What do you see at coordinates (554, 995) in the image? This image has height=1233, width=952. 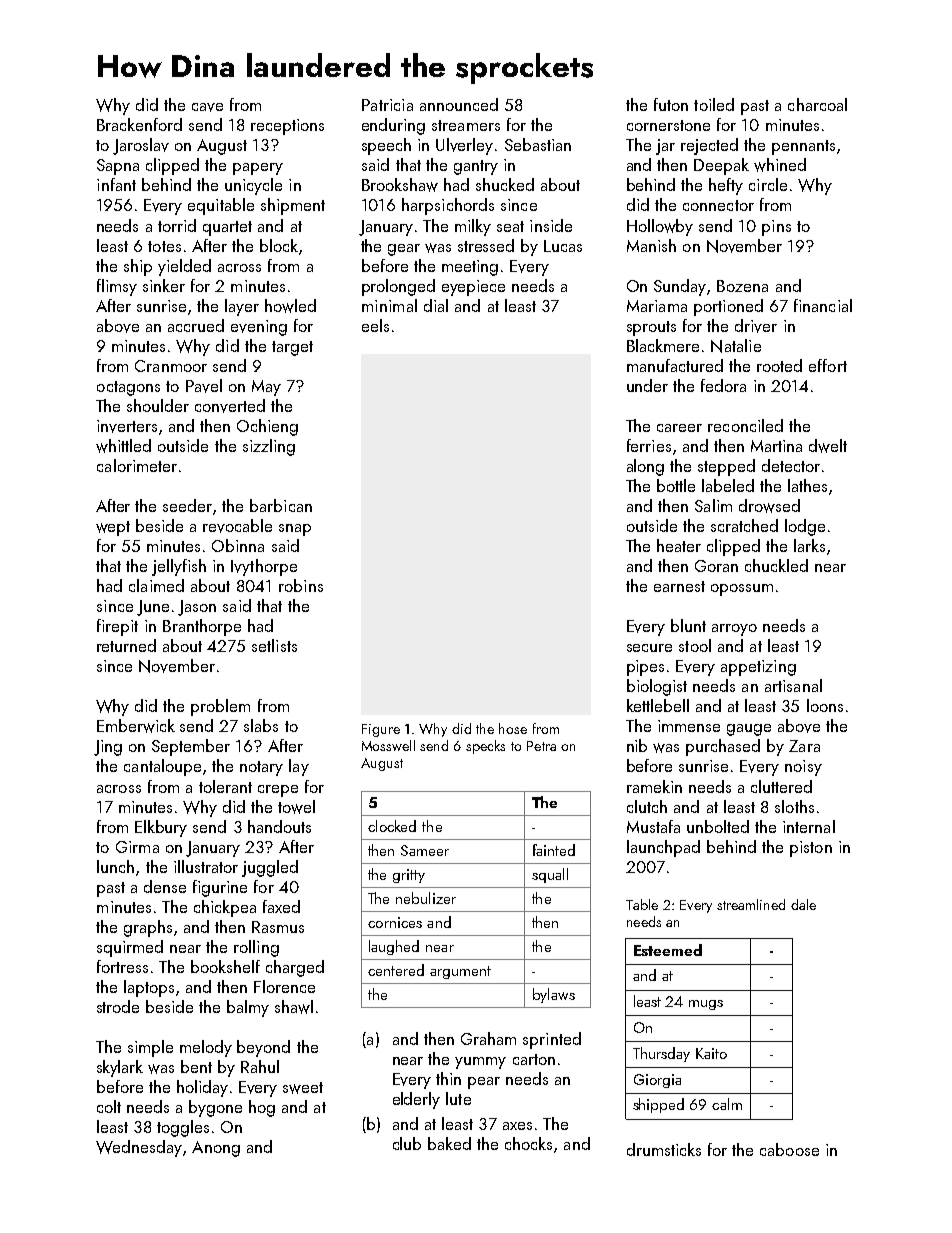 I see `bylaws` at bounding box center [554, 995].
